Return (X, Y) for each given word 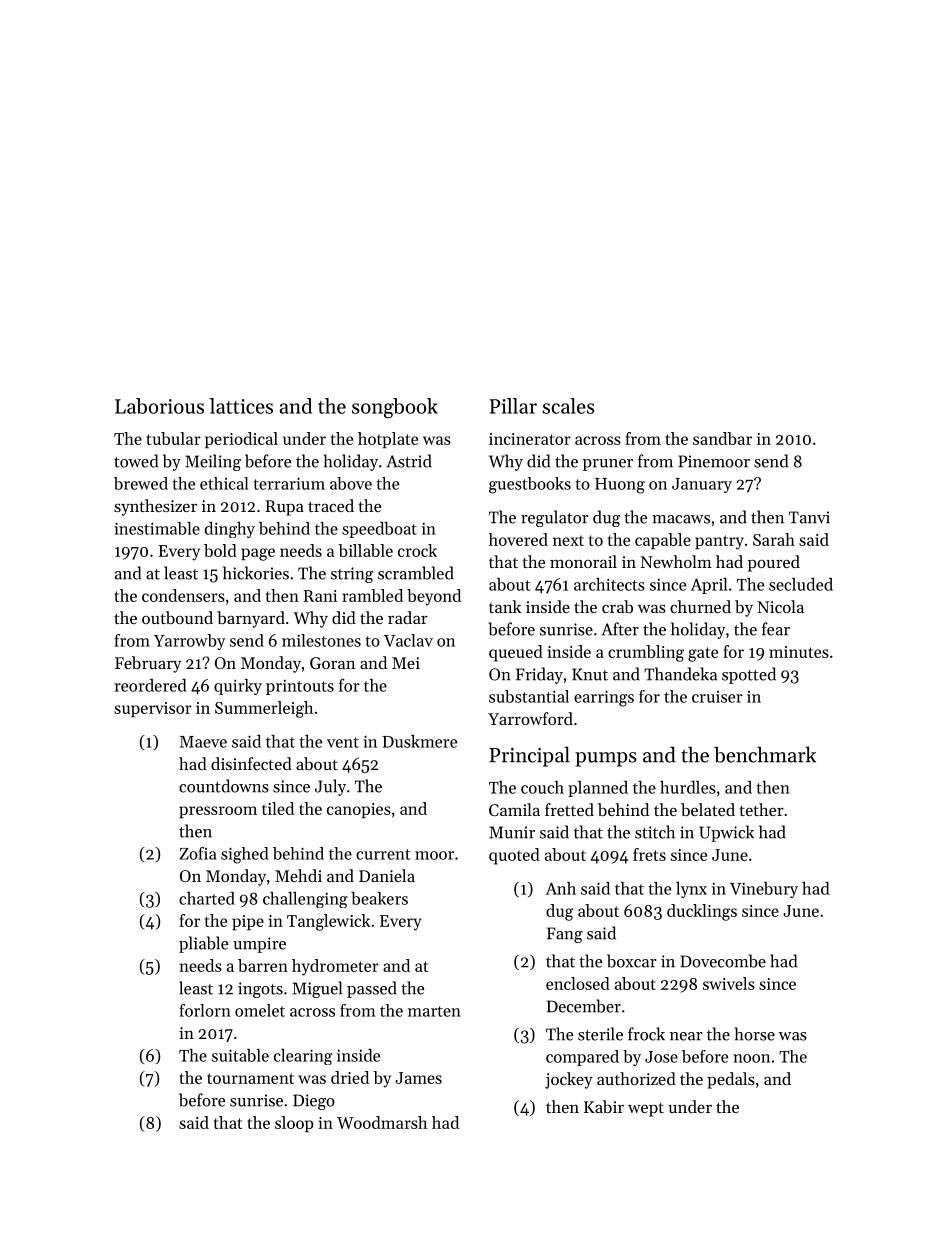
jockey (569, 1080)
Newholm (676, 561)
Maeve (203, 742)
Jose (661, 1057)
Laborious (159, 406)
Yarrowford (530, 718)
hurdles (688, 787)
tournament (250, 1078)
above (351, 483)
